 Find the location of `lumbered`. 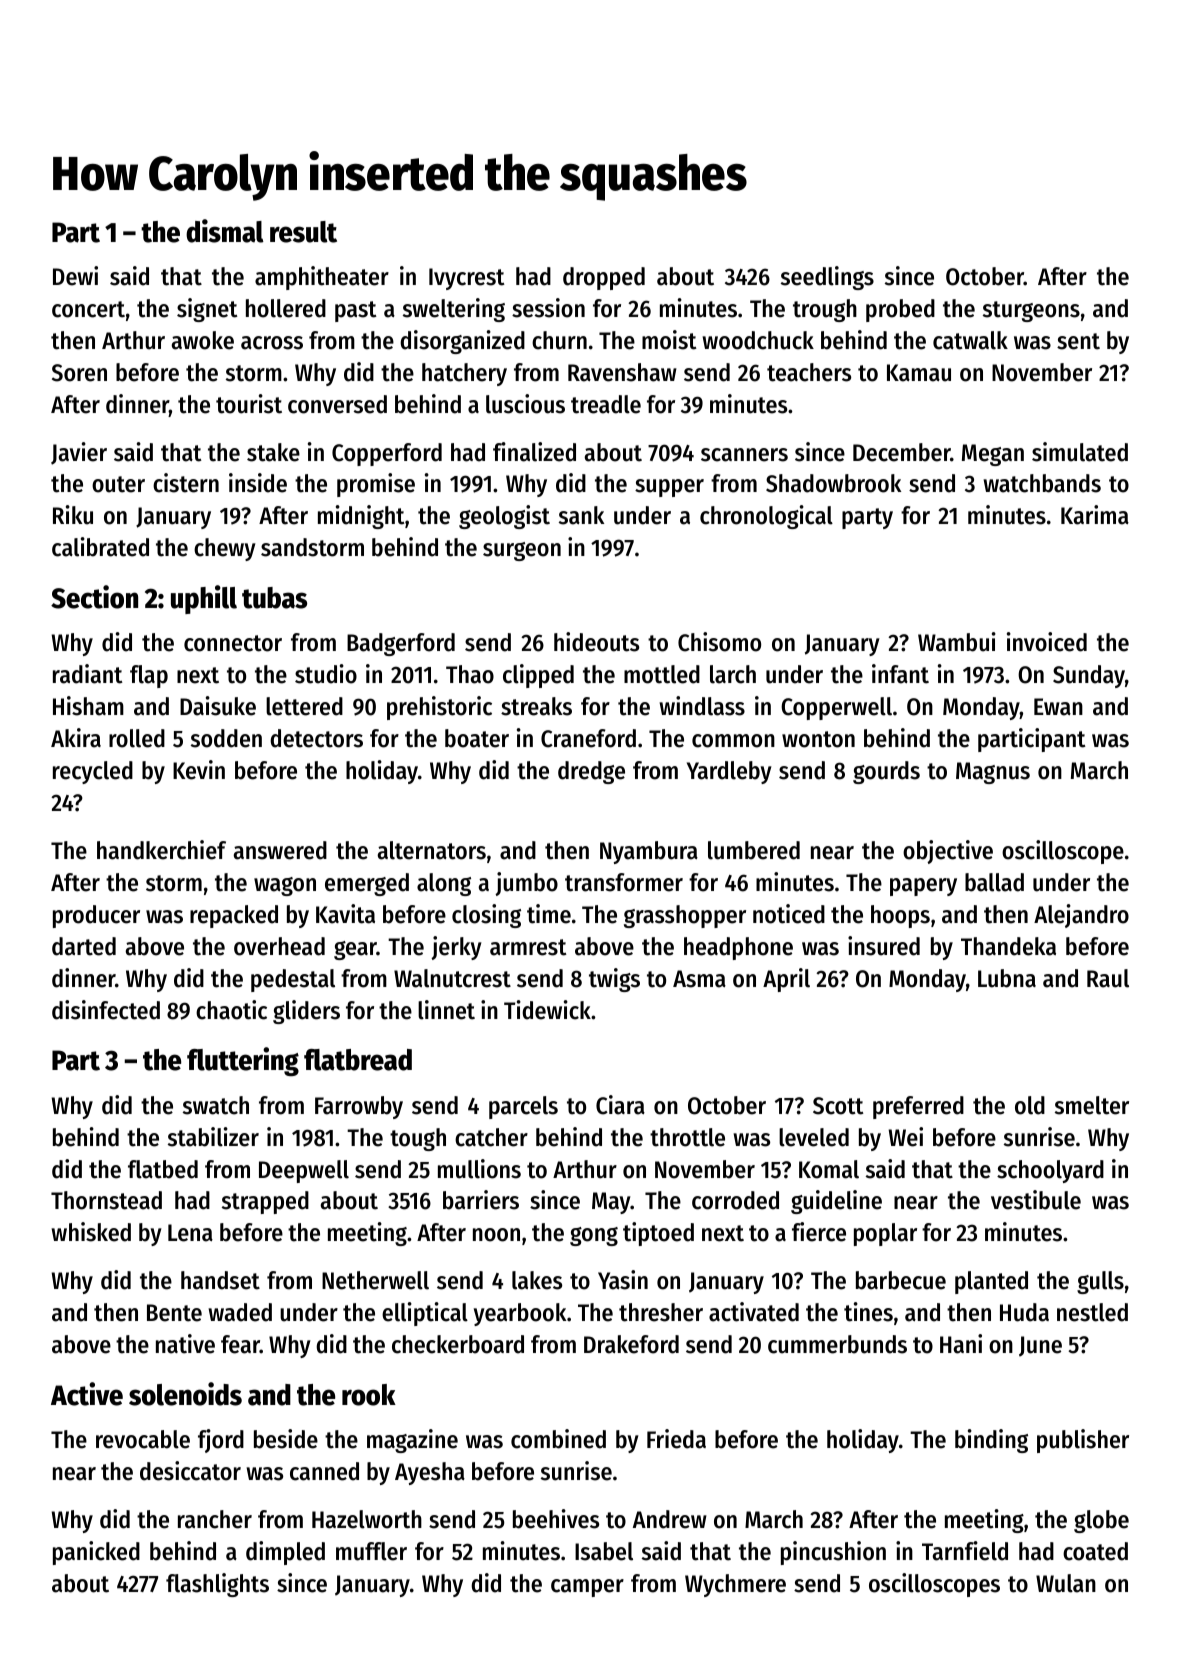

lumbered is located at coordinates (754, 850).
